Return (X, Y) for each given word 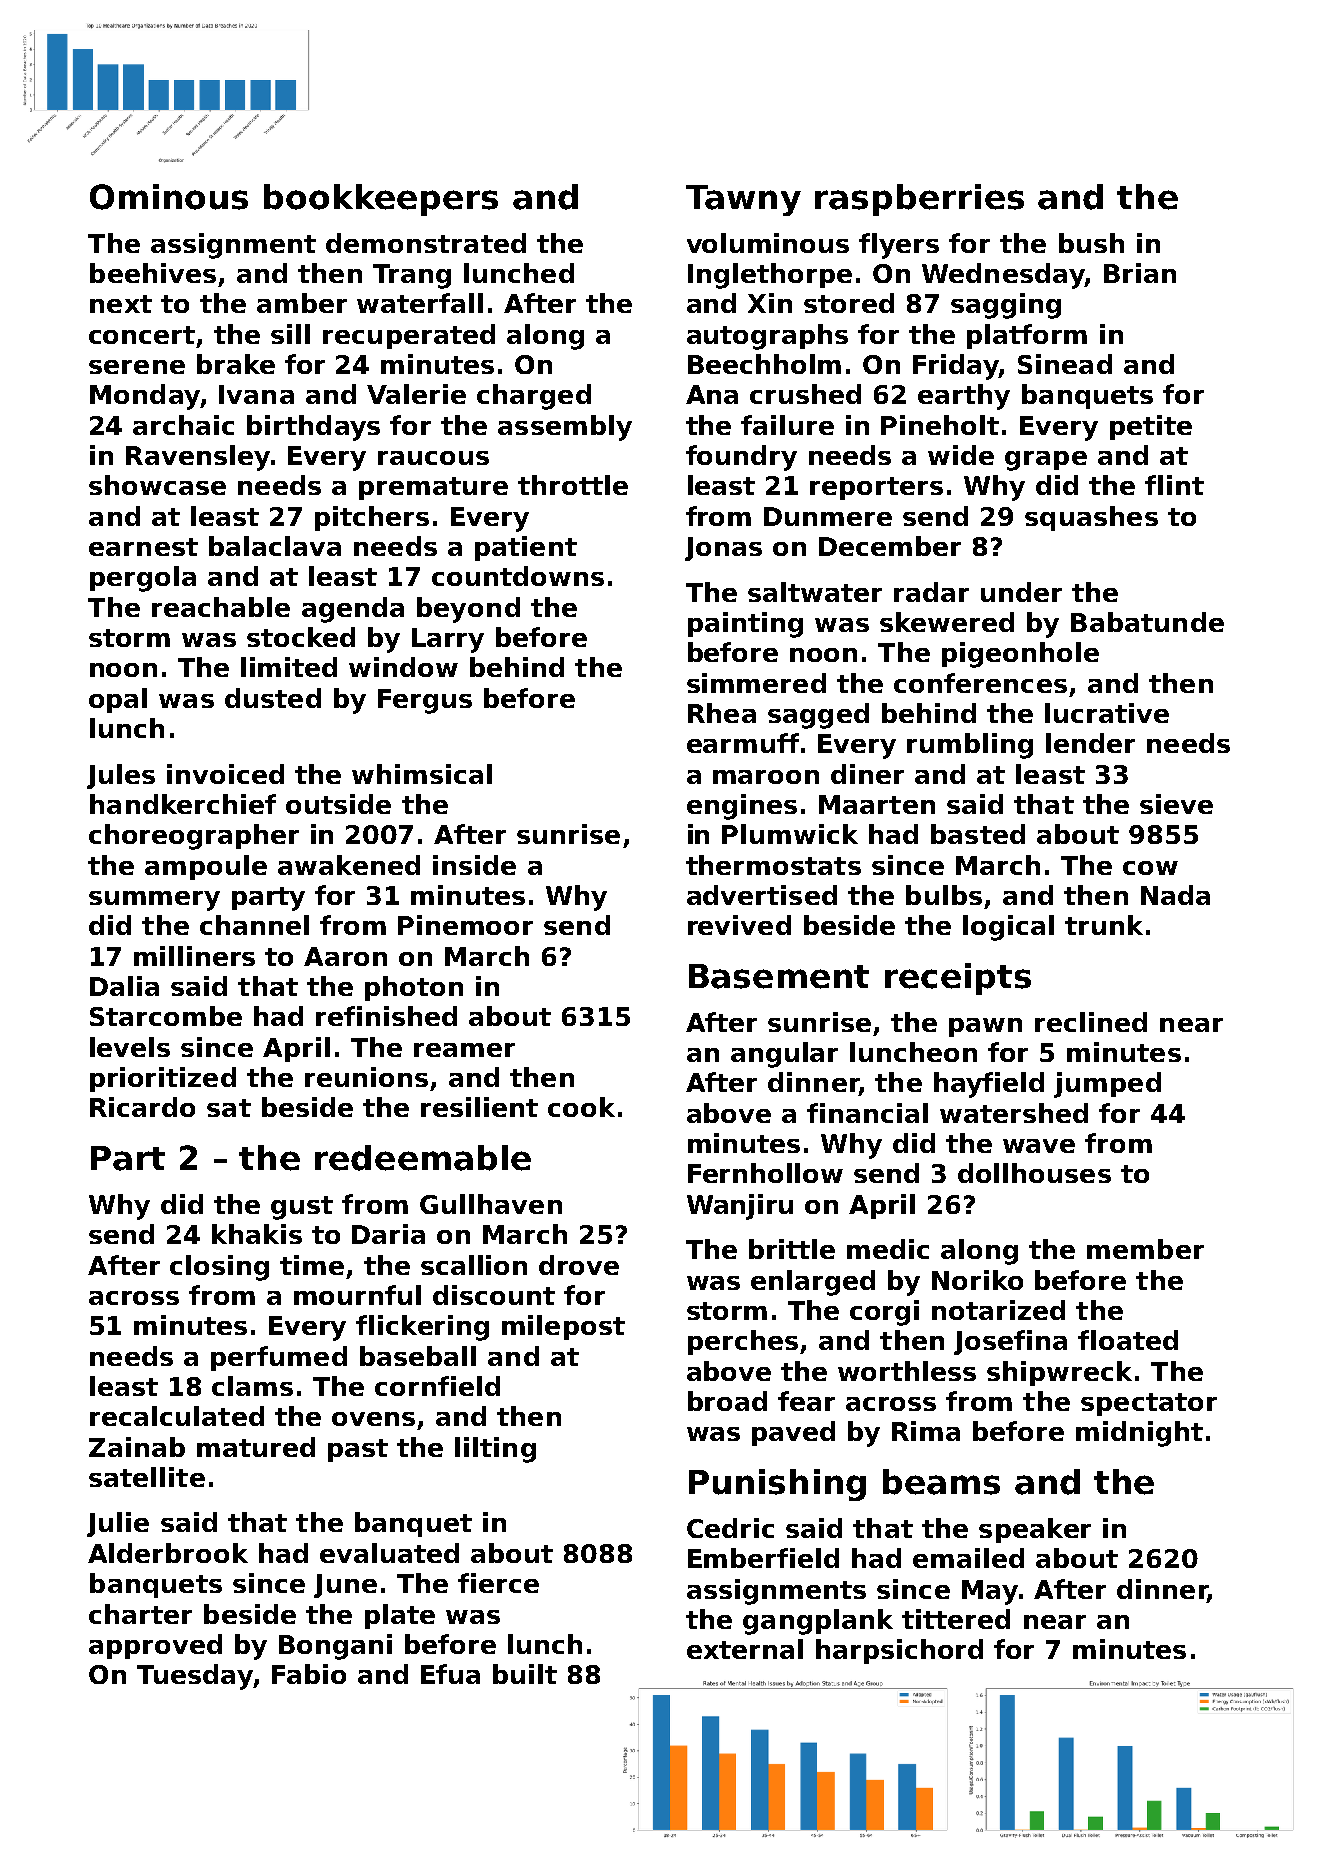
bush (1091, 243)
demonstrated (426, 243)
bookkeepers (381, 200)
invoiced (225, 774)
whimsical (422, 774)
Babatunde (1147, 622)
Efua (450, 1674)
